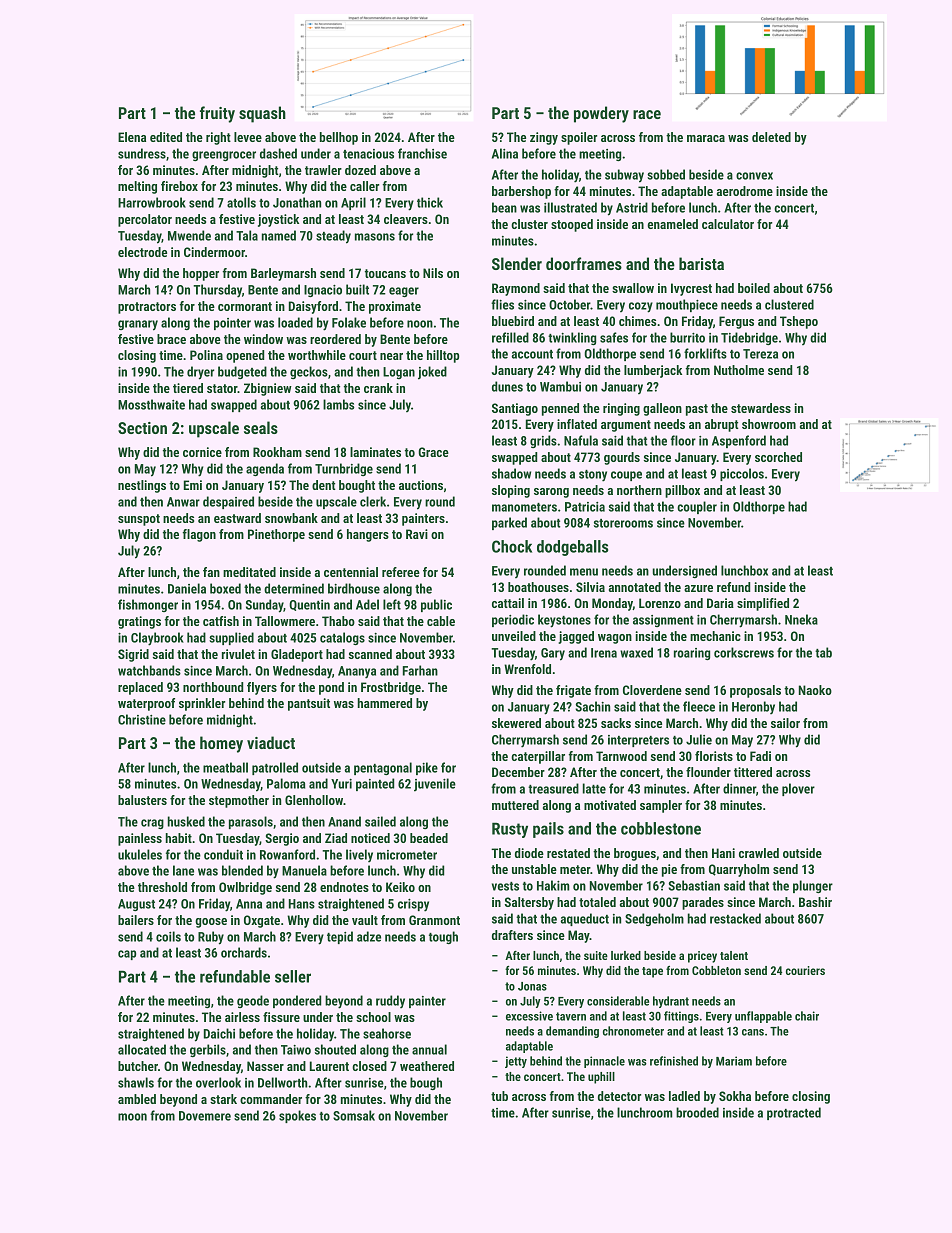  Describe the element at coordinates (421, 485) in the document. I see `auctions` at that location.
